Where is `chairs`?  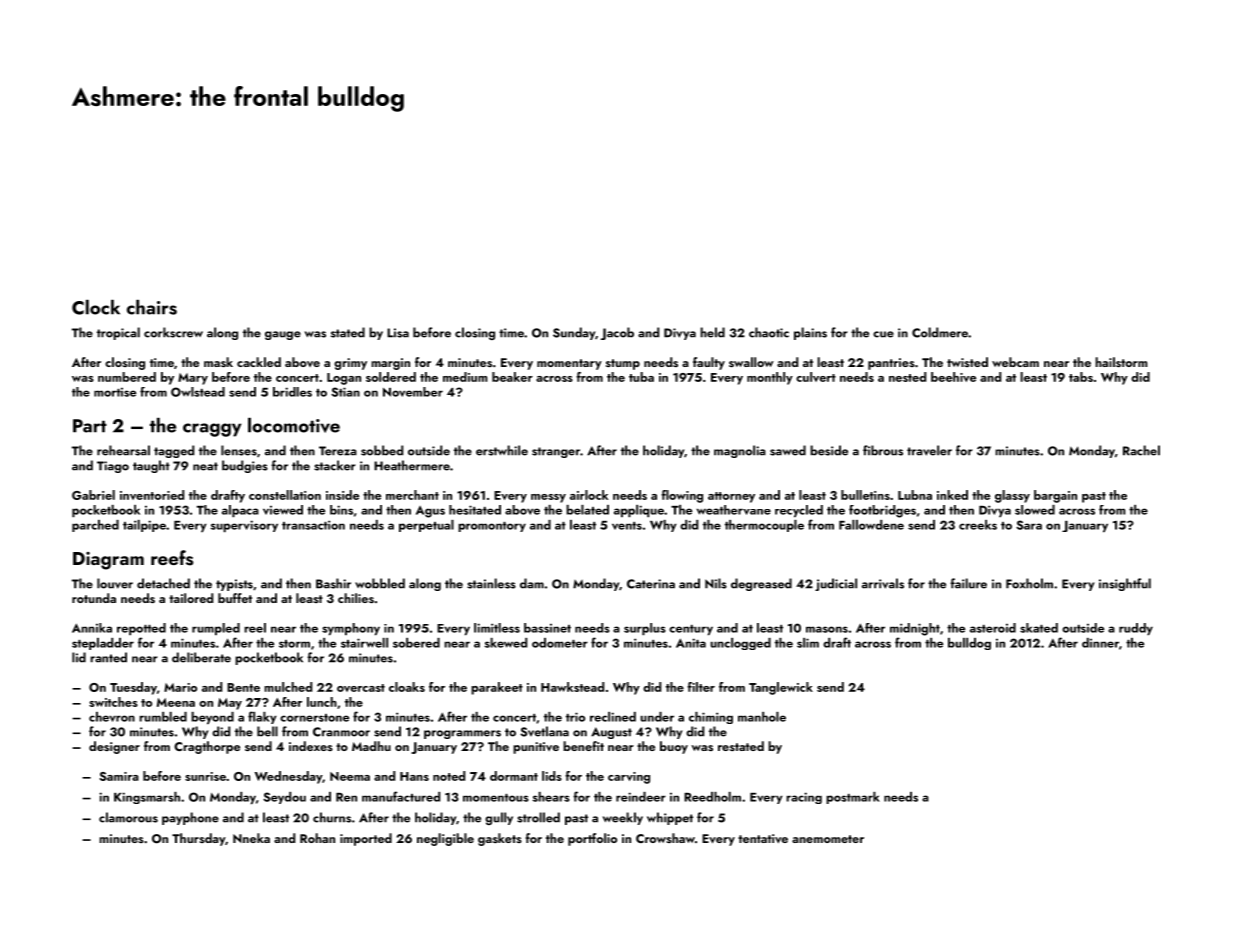 chairs is located at coordinates (152, 307).
